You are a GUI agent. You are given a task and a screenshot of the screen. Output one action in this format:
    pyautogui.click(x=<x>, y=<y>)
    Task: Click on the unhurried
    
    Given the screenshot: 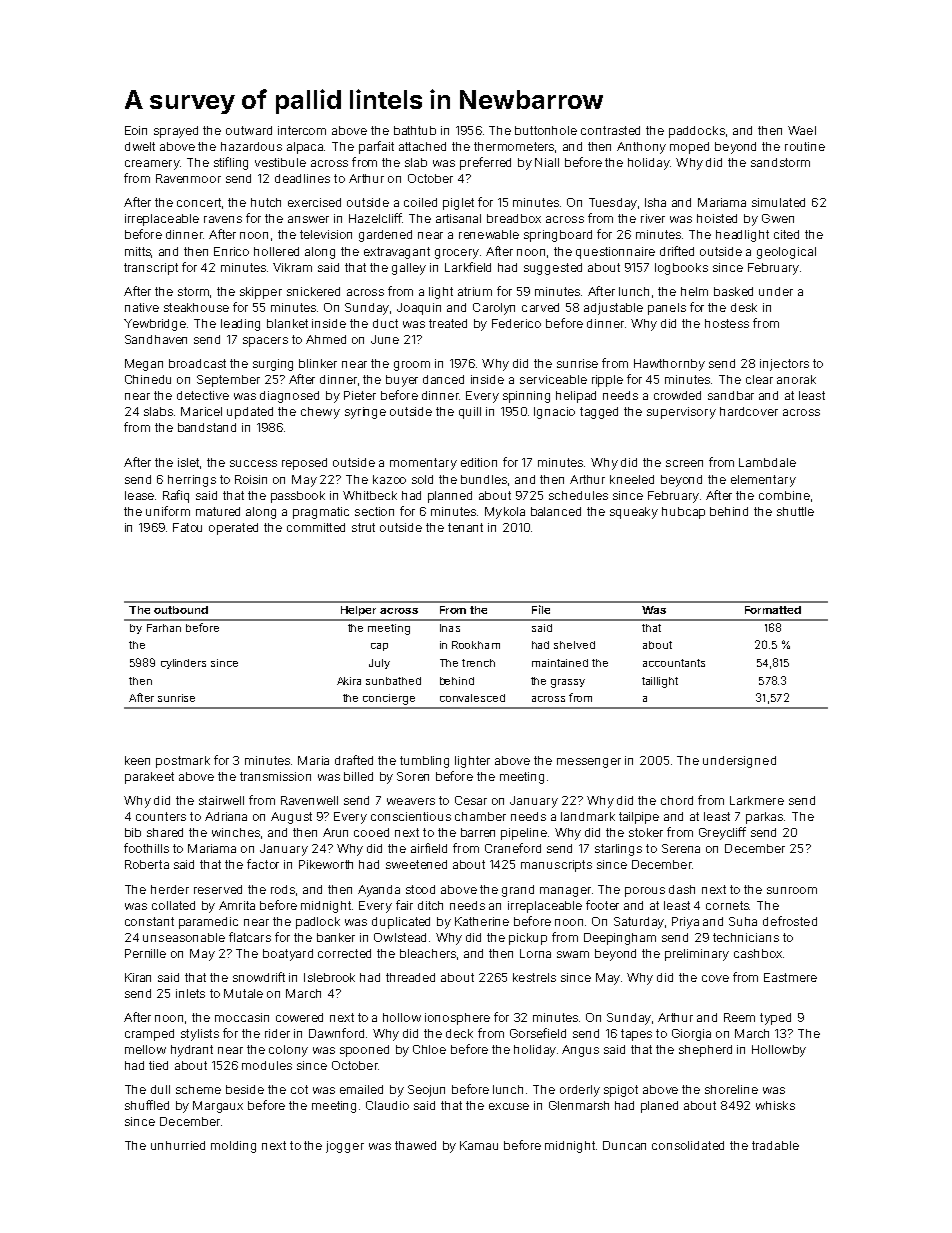 What is the action you would take?
    pyautogui.click(x=178, y=1145)
